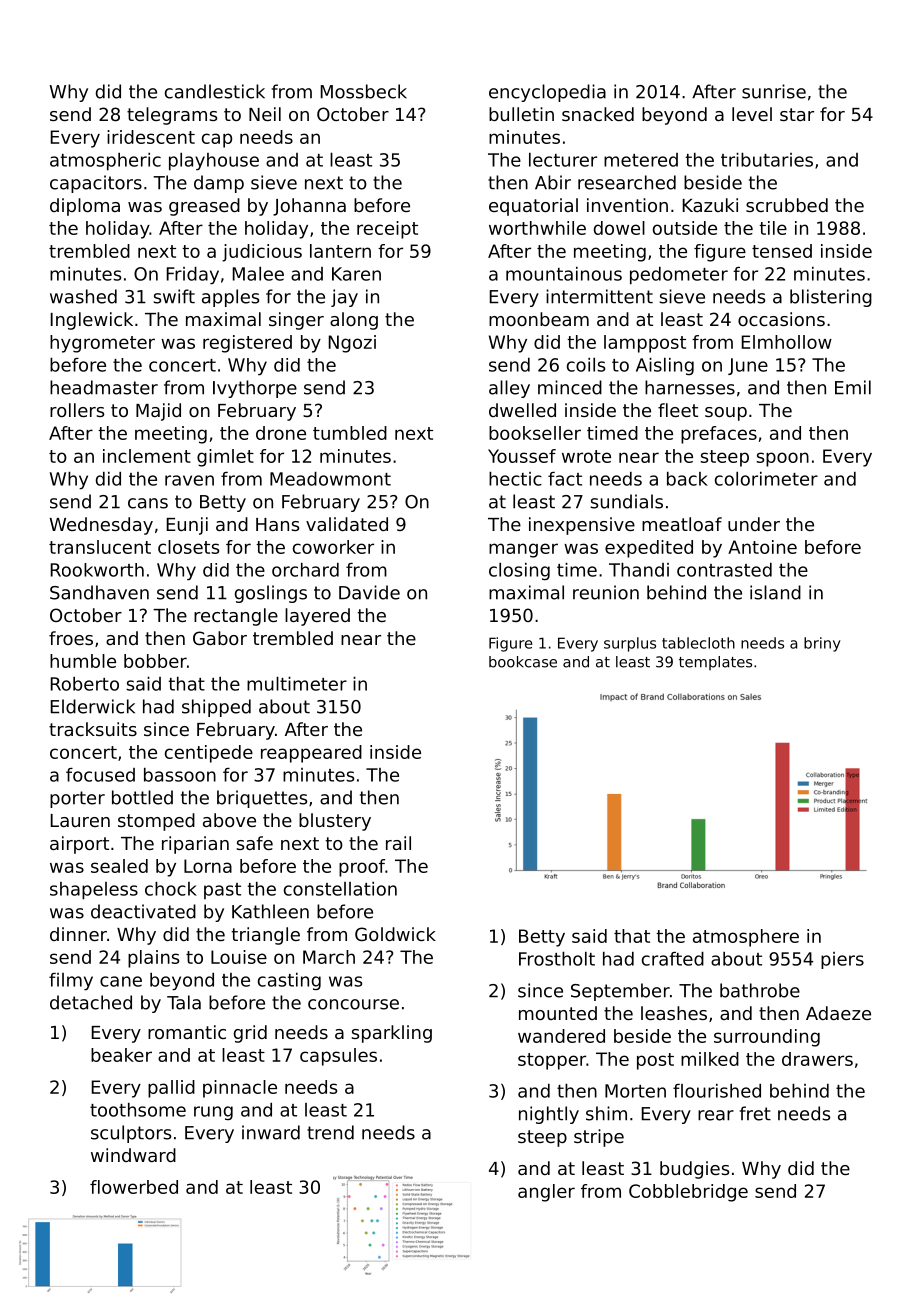 The width and height of the screenshot is (924, 1314). I want to click on telegrams, so click(172, 116).
